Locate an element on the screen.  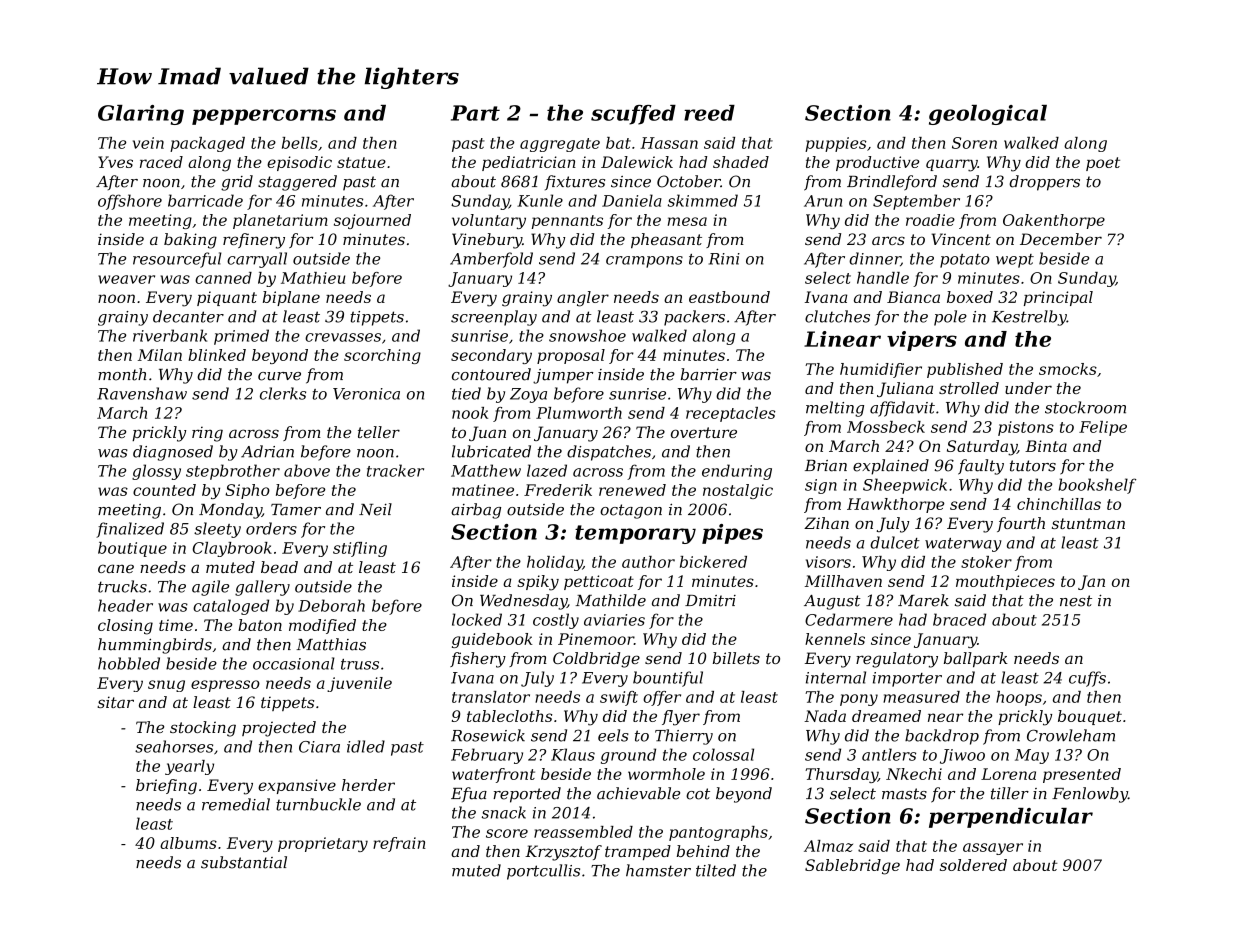
eels is located at coordinates (613, 735).
